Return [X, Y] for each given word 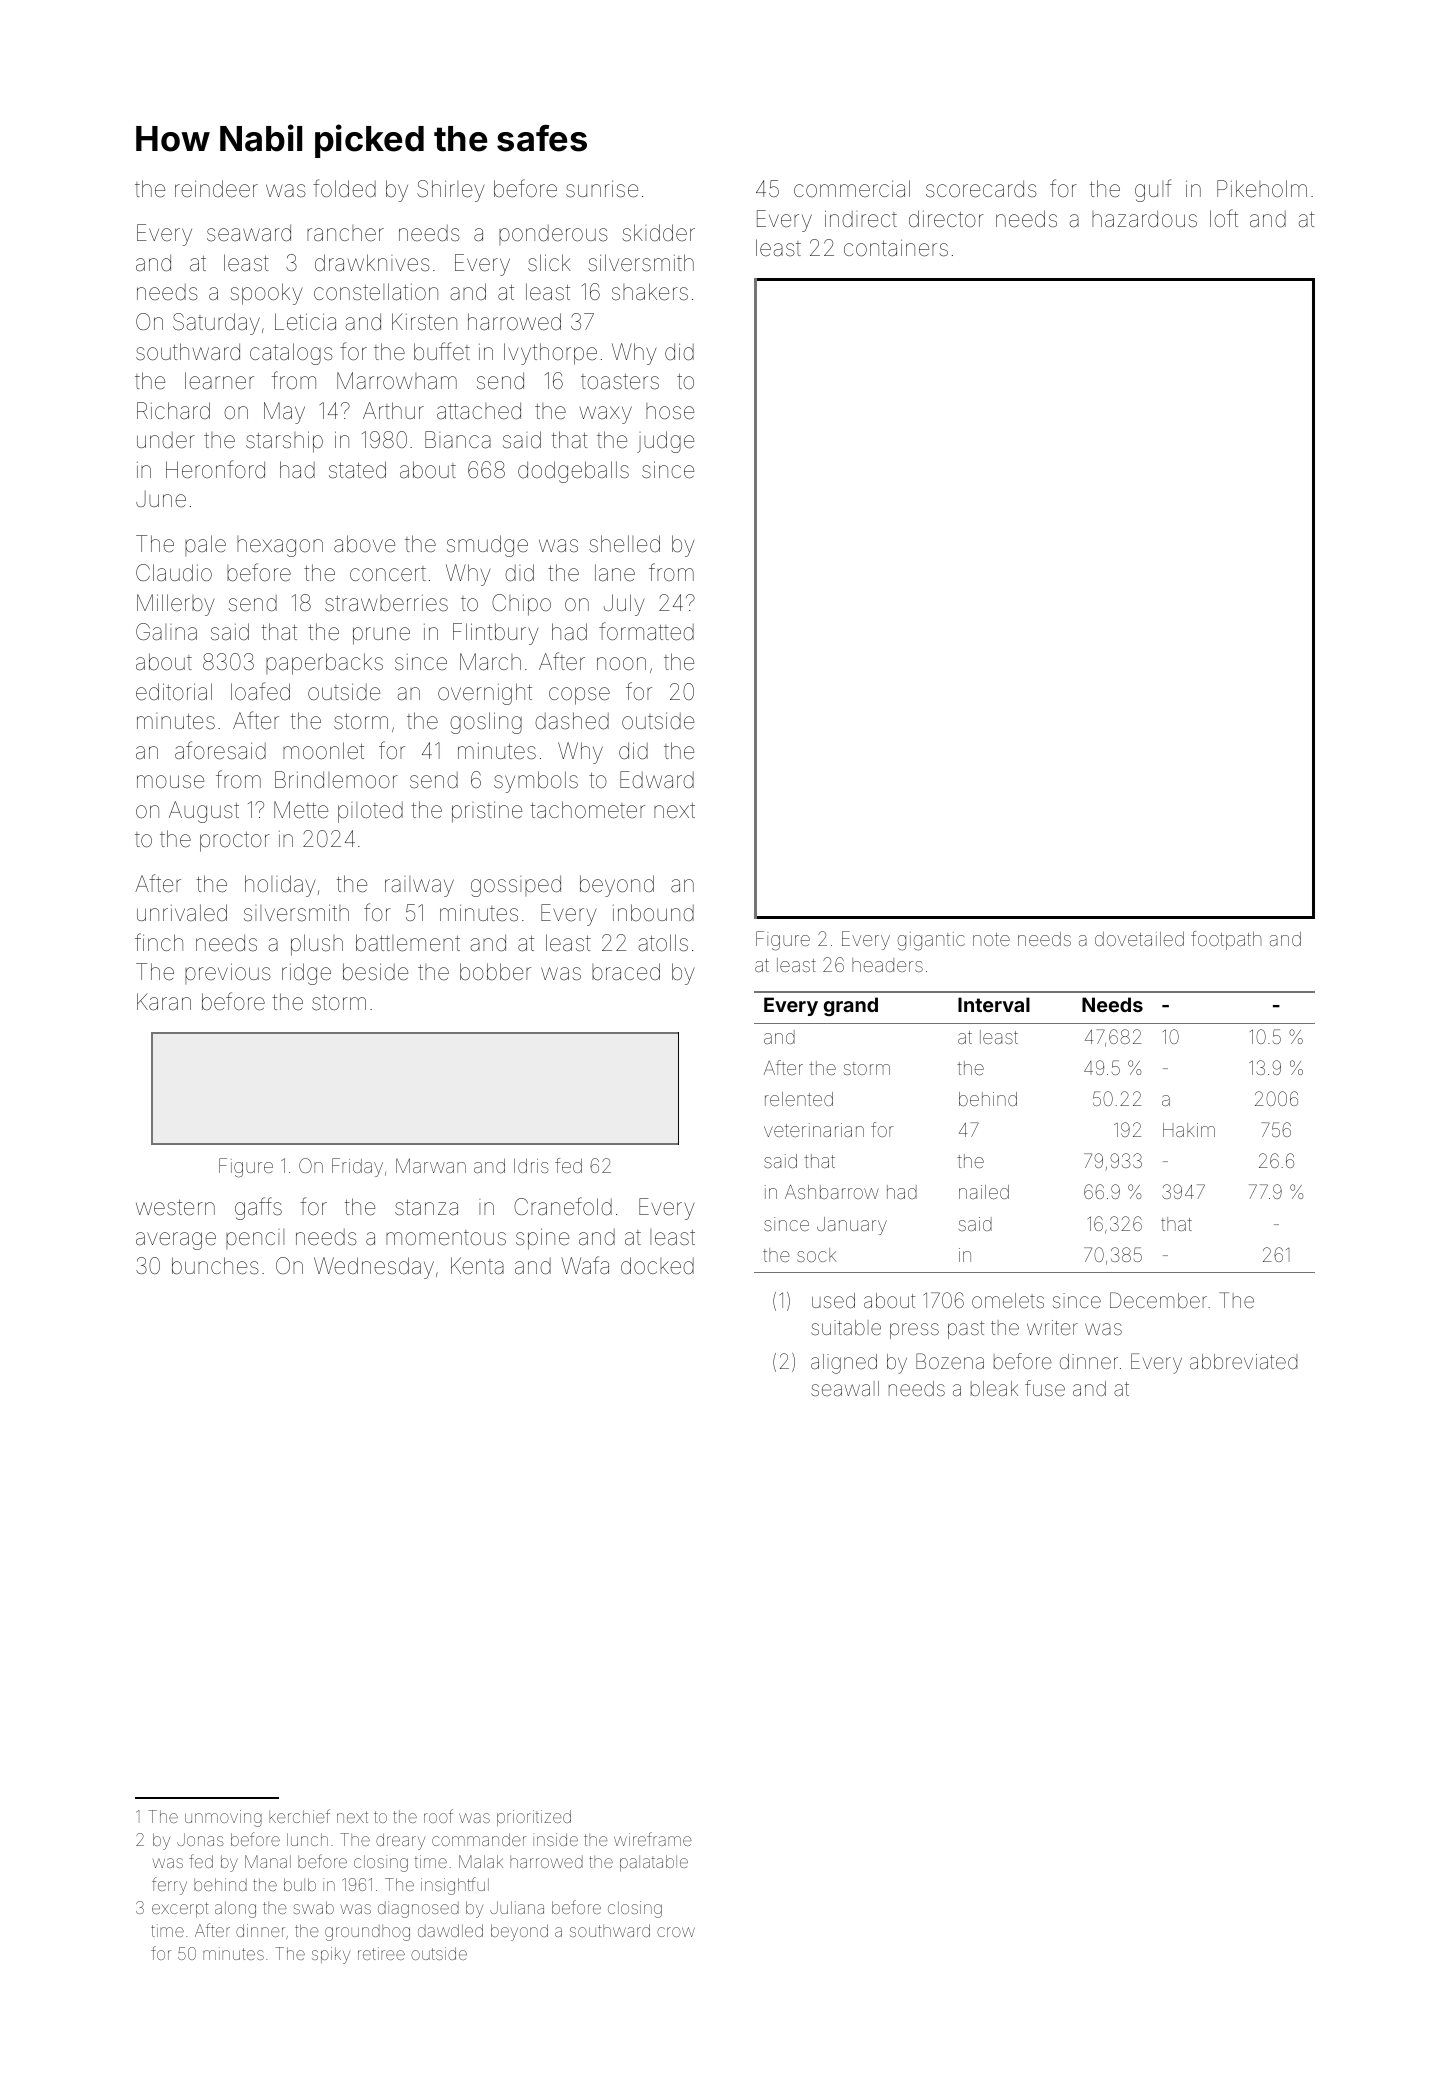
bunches [215, 1266]
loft [1224, 218]
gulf [1153, 190]
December [1158, 1300]
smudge [487, 546]
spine [542, 1239]
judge [665, 442]
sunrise [602, 189]
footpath [1226, 940]
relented [799, 1099]
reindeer [216, 189]
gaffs [258, 1208]
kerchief [299, 1816]
